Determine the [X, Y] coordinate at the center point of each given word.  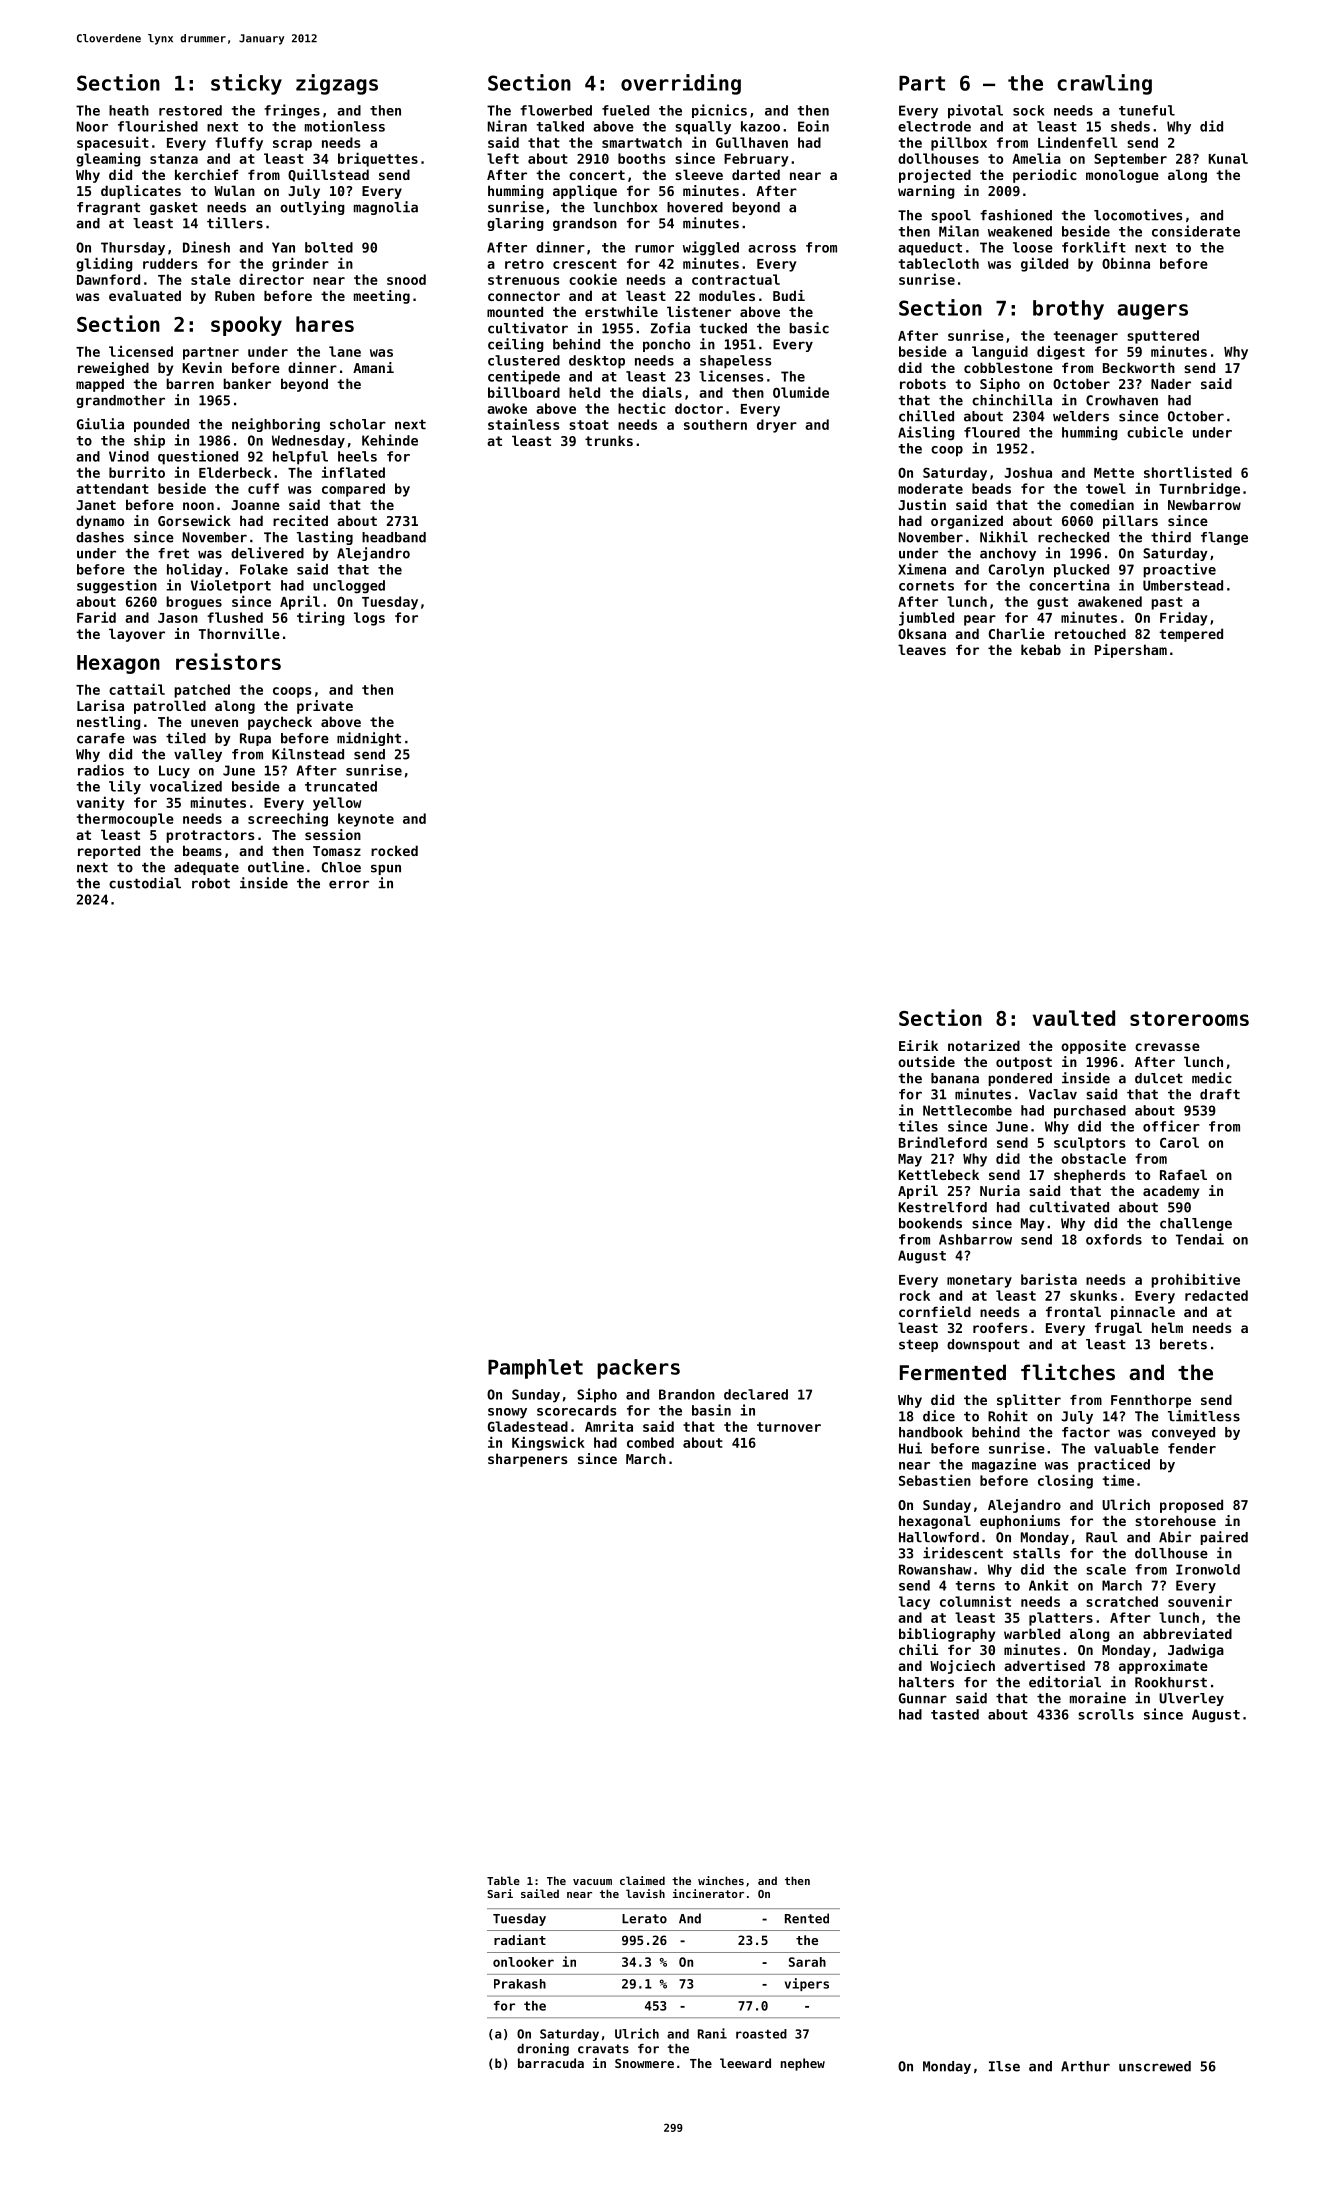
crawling [1104, 84]
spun [386, 869]
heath [129, 110]
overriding [681, 84]
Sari [500, 1893]
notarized [984, 1045]
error [349, 884]
